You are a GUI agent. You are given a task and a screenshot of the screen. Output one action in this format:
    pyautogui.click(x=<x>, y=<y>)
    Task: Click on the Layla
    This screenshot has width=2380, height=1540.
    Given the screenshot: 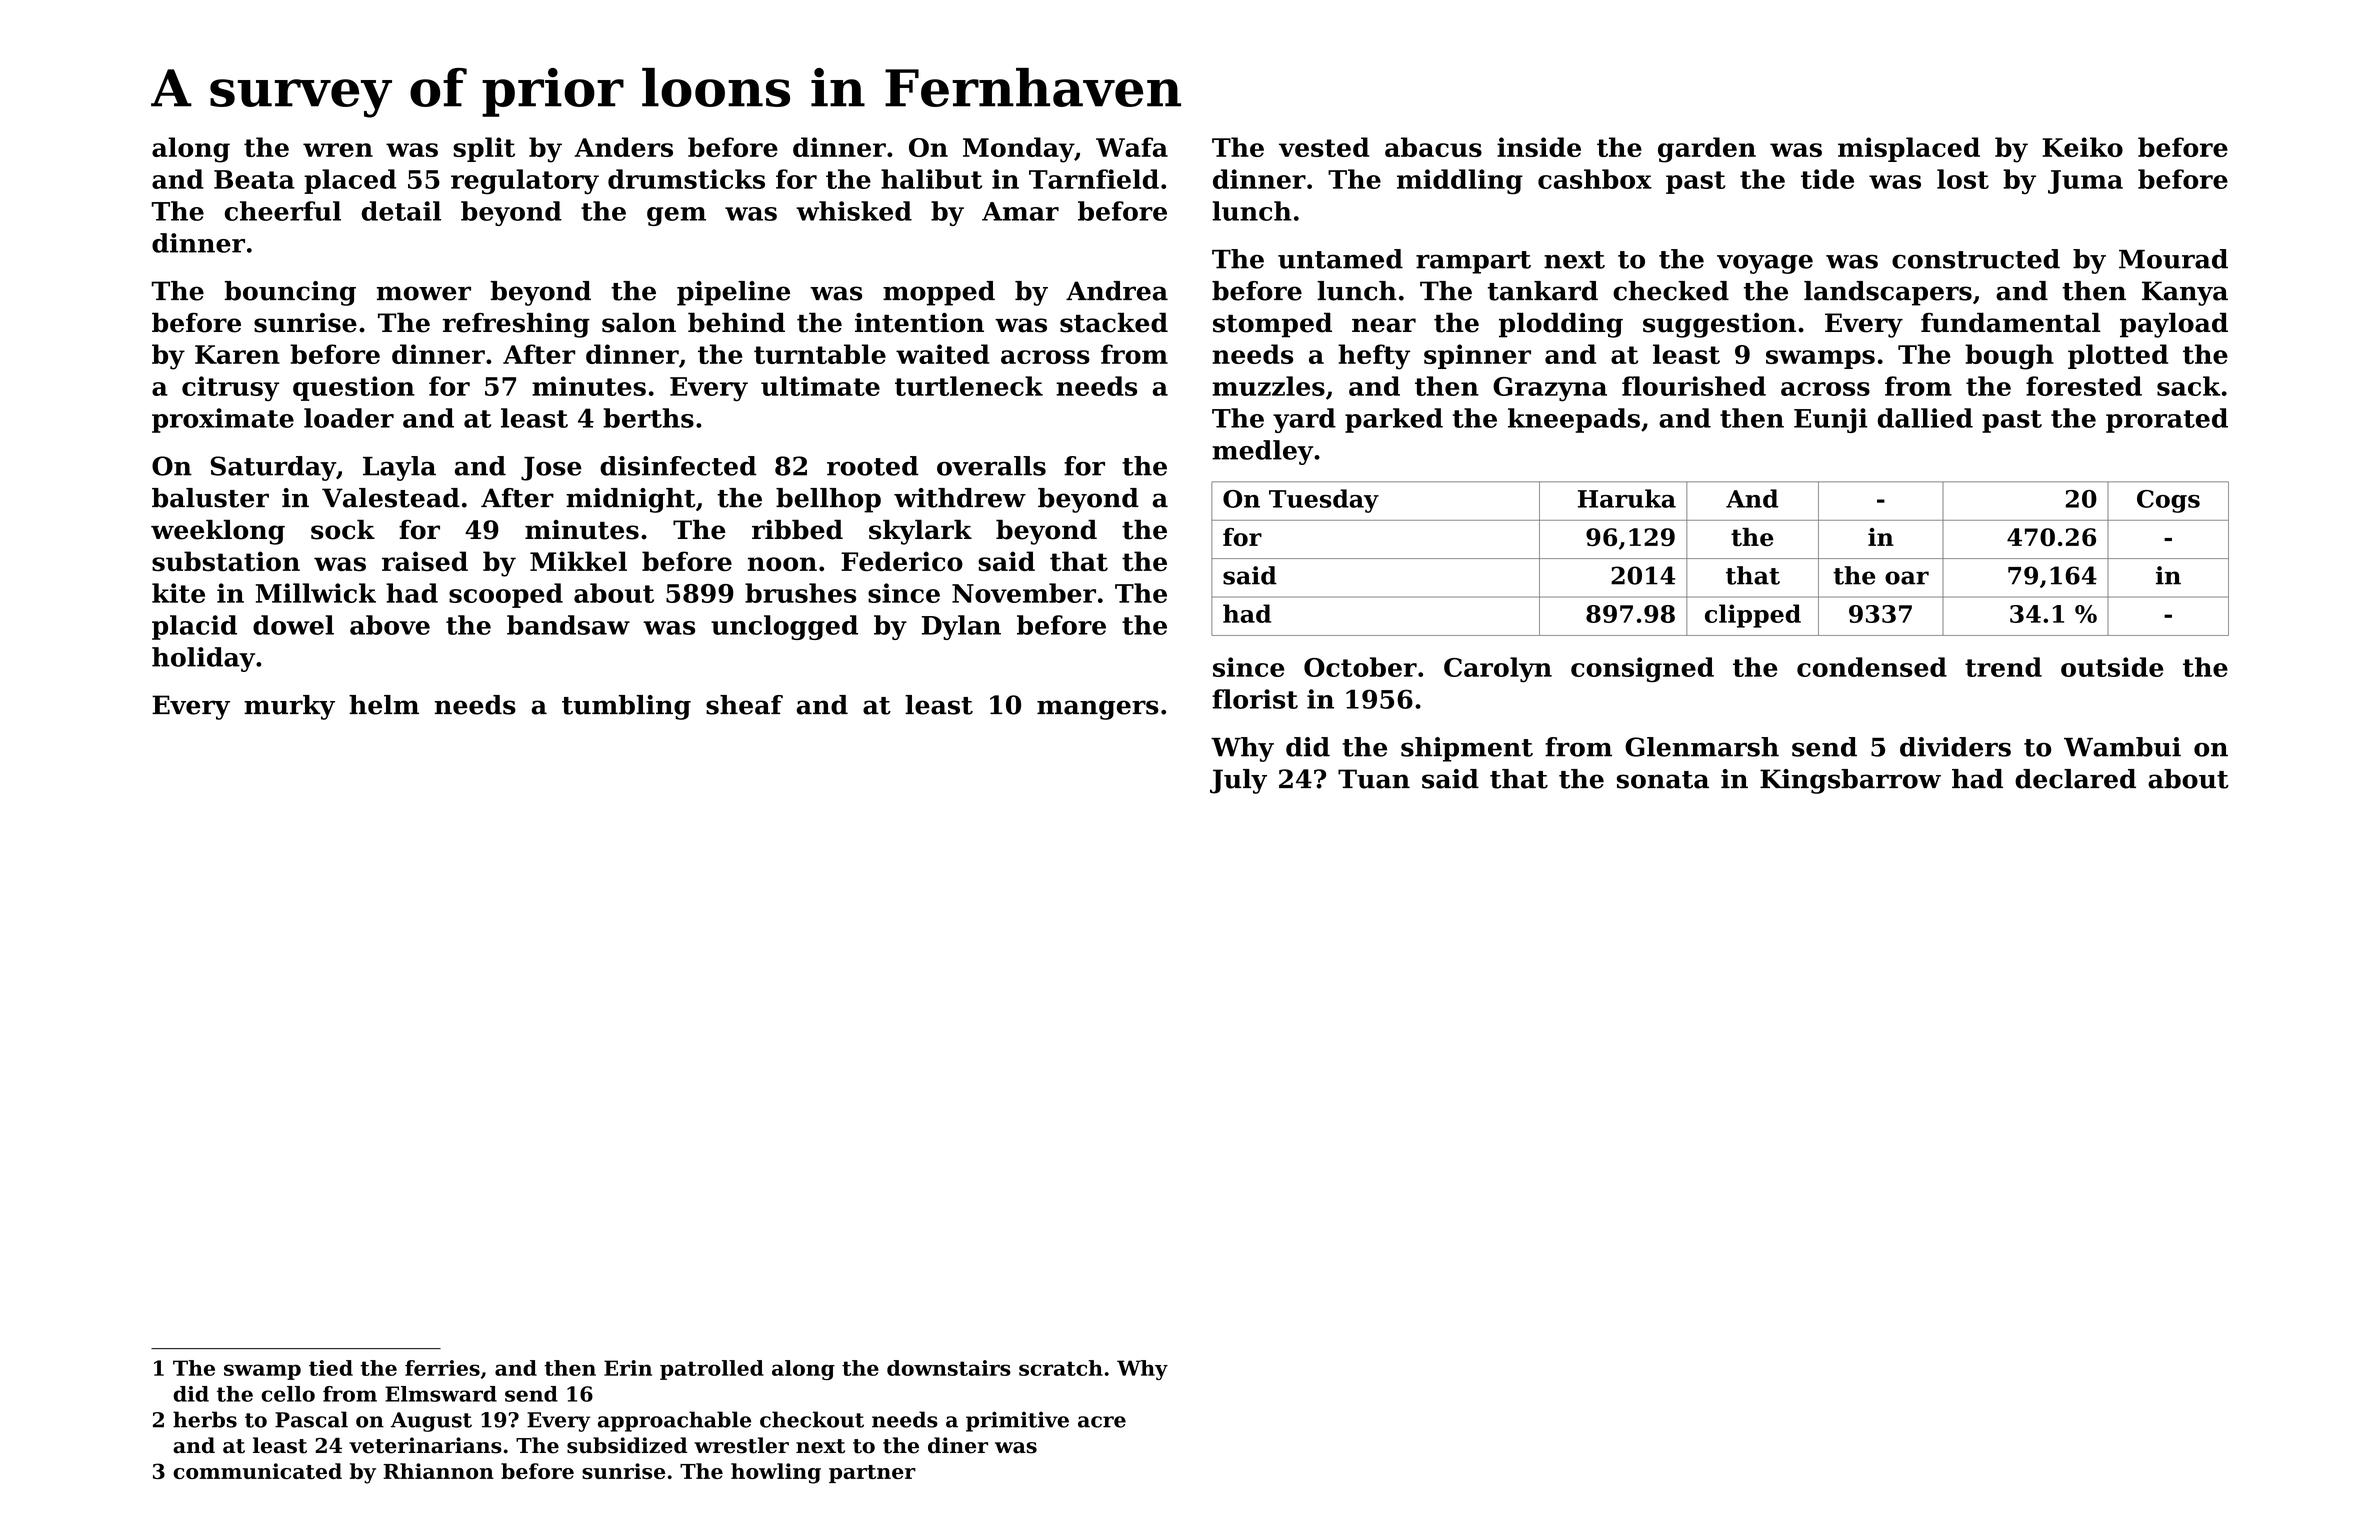 What is the action you would take?
    pyautogui.click(x=399, y=468)
